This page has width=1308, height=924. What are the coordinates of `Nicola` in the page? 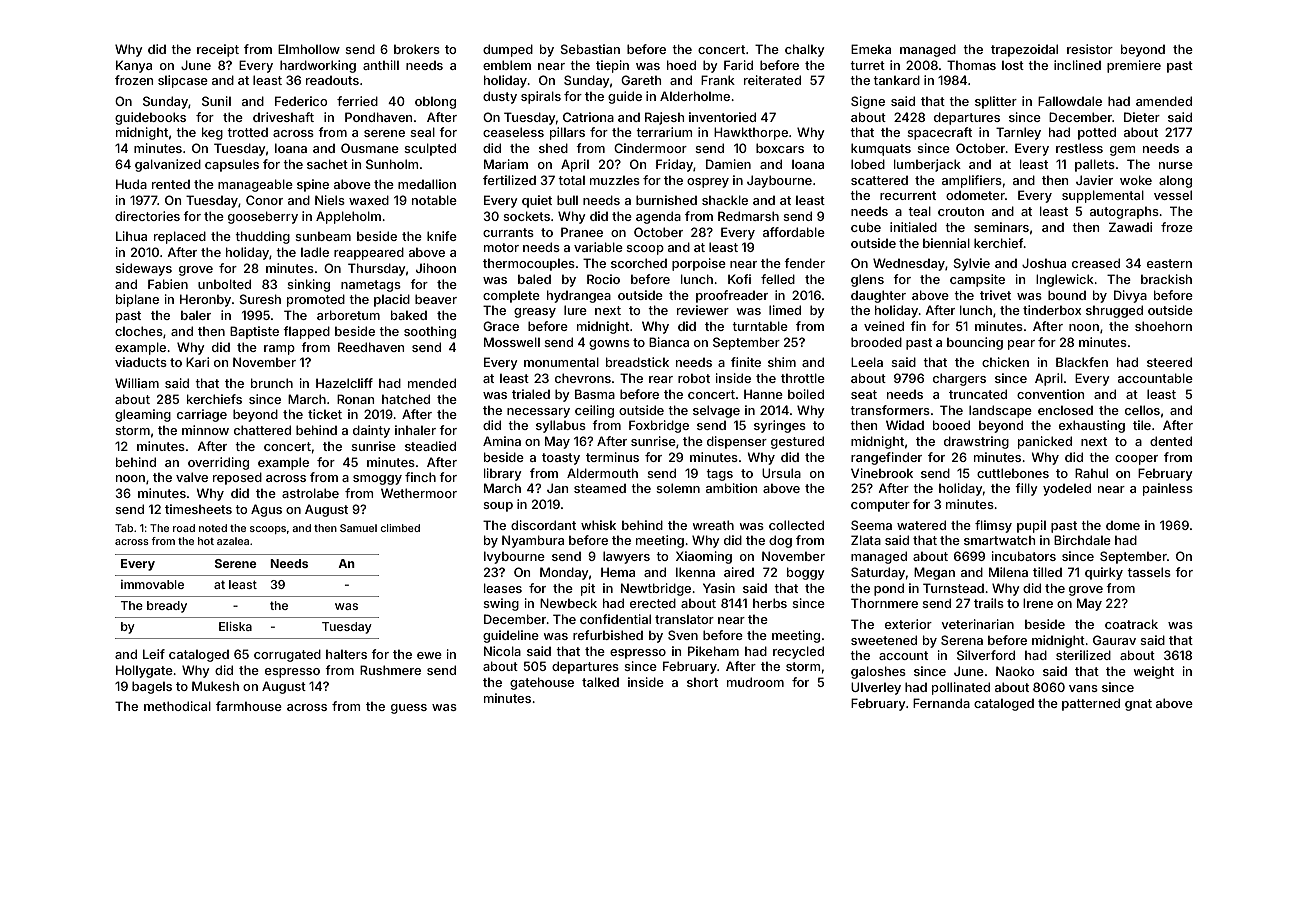 It's located at (502, 651).
